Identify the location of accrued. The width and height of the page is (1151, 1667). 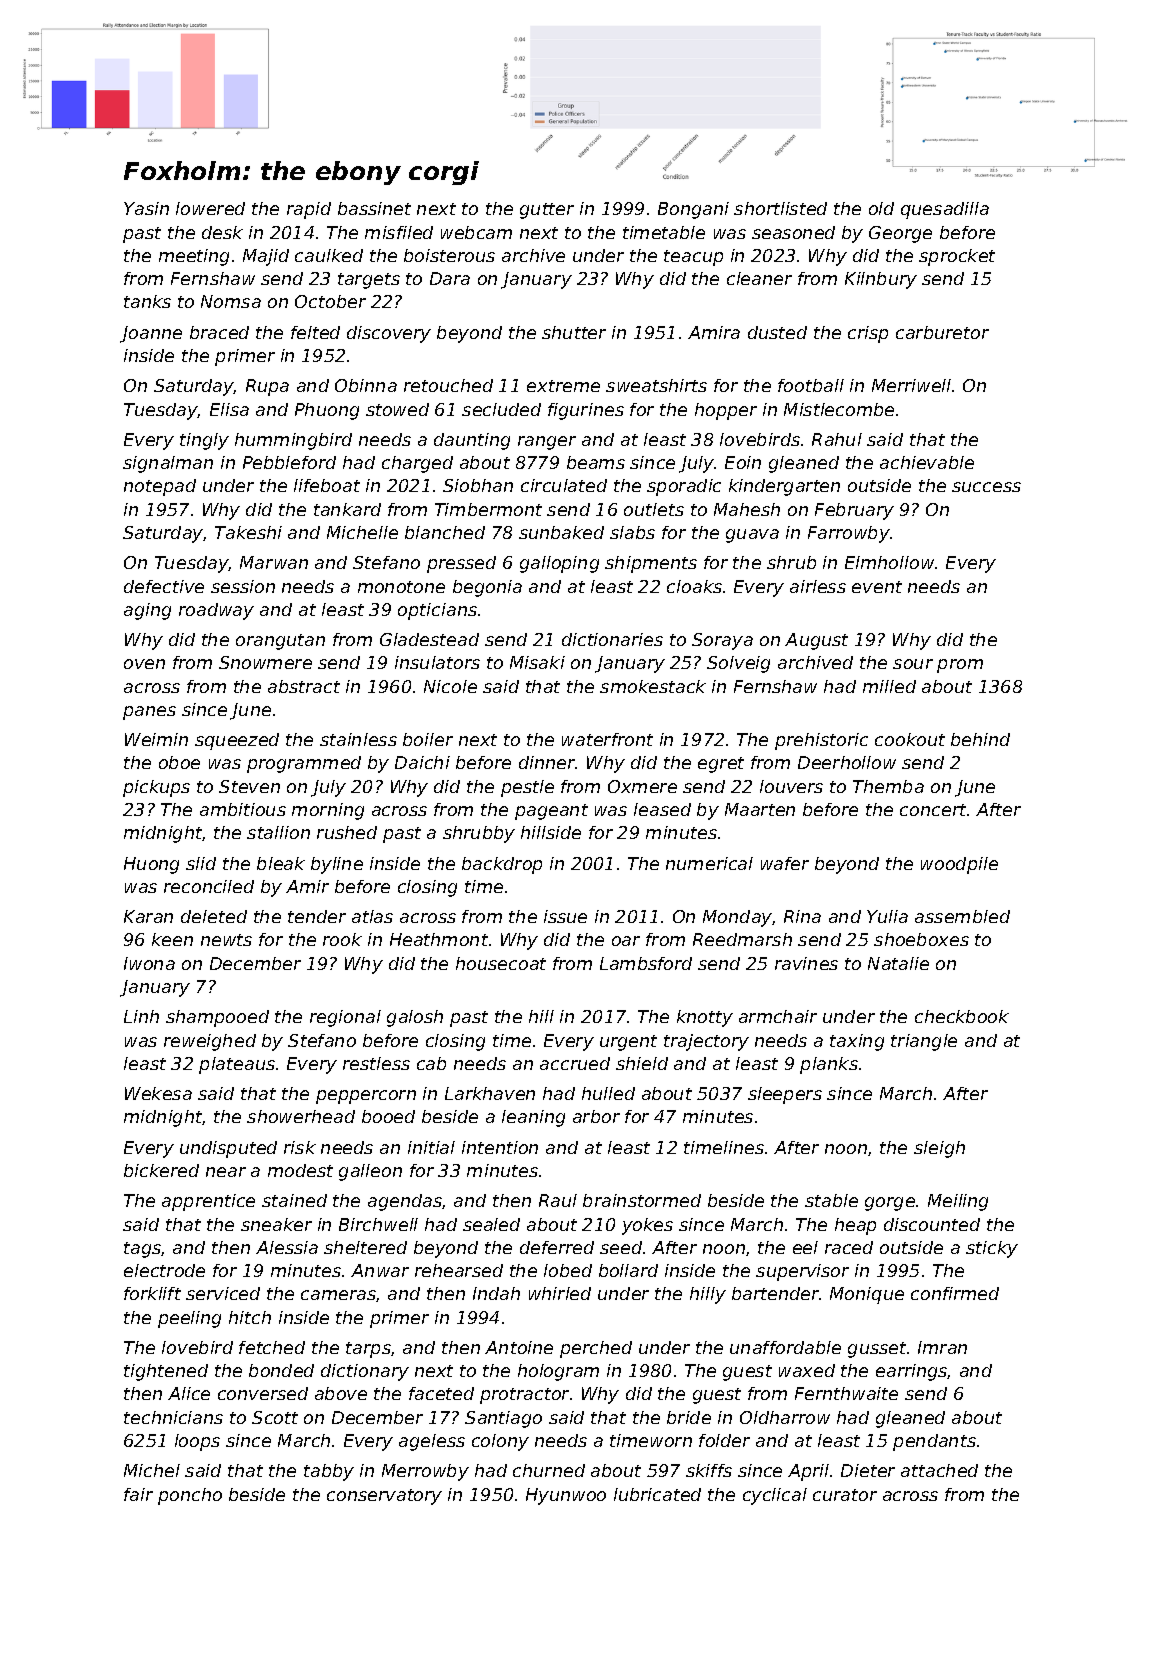
(575, 1063).
